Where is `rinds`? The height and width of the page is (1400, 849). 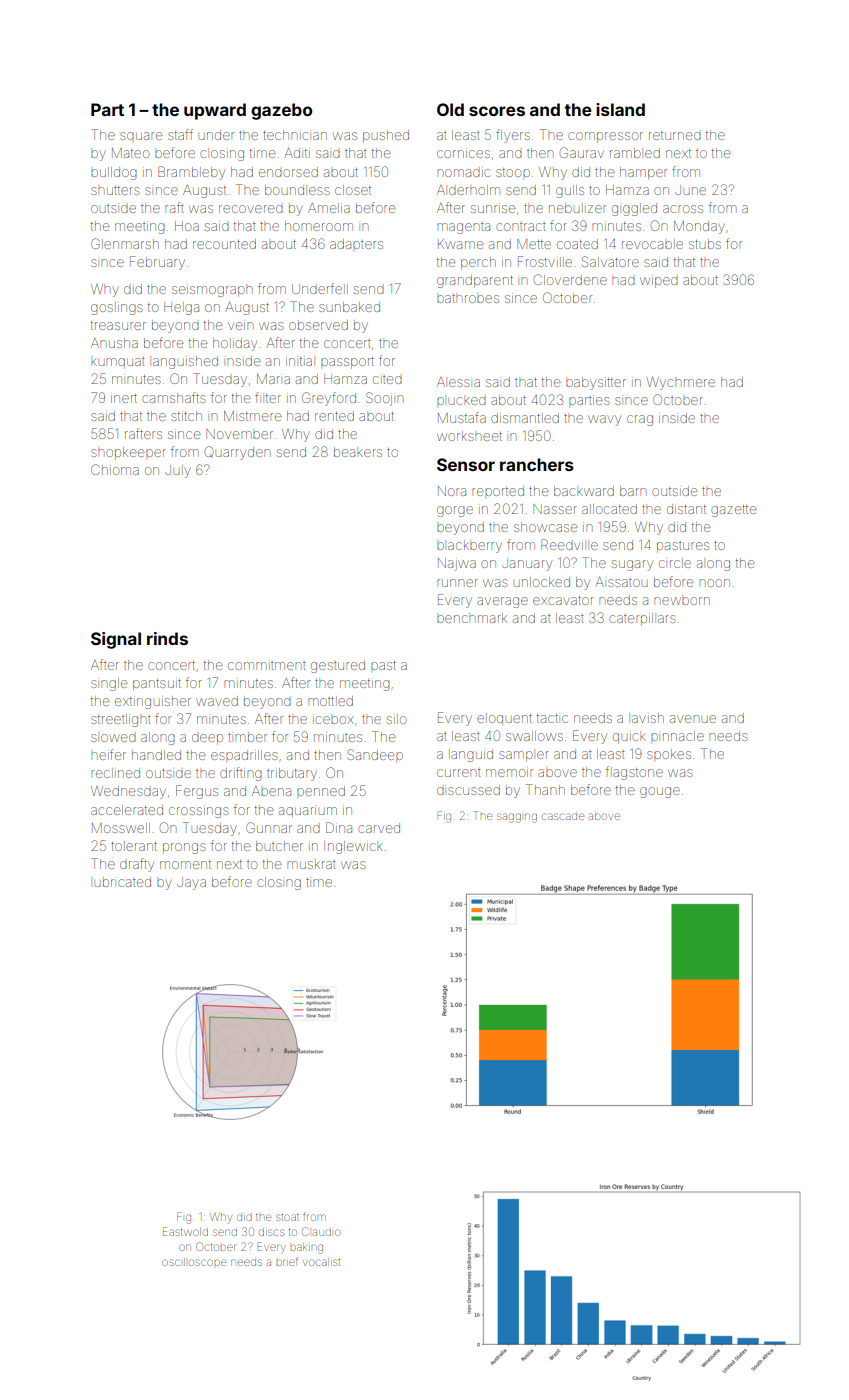 rinds is located at coordinates (167, 638).
